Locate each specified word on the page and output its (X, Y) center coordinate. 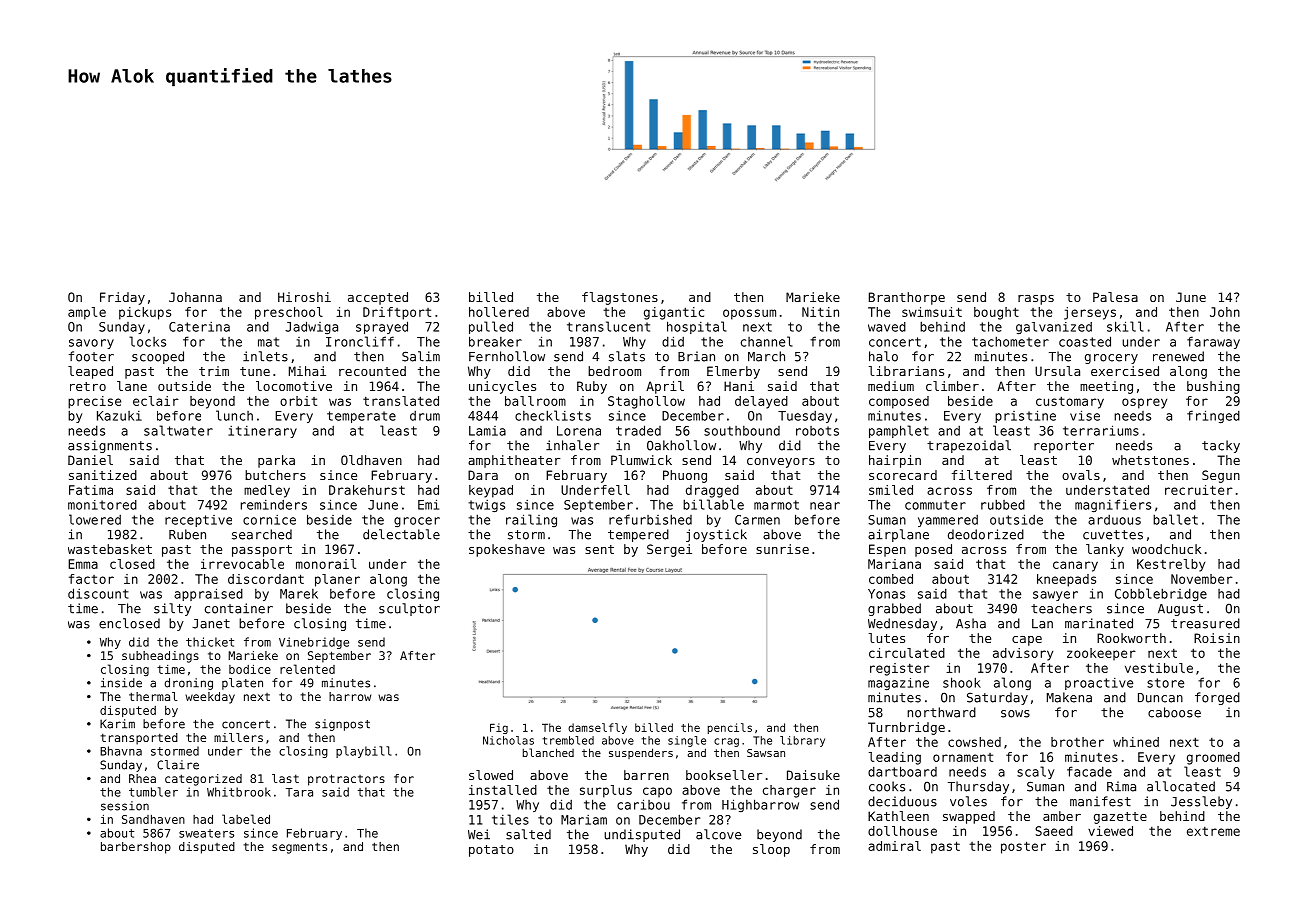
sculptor (409, 609)
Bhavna (121, 751)
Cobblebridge (1161, 594)
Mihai (307, 371)
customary (1070, 402)
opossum (749, 314)
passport (262, 551)
